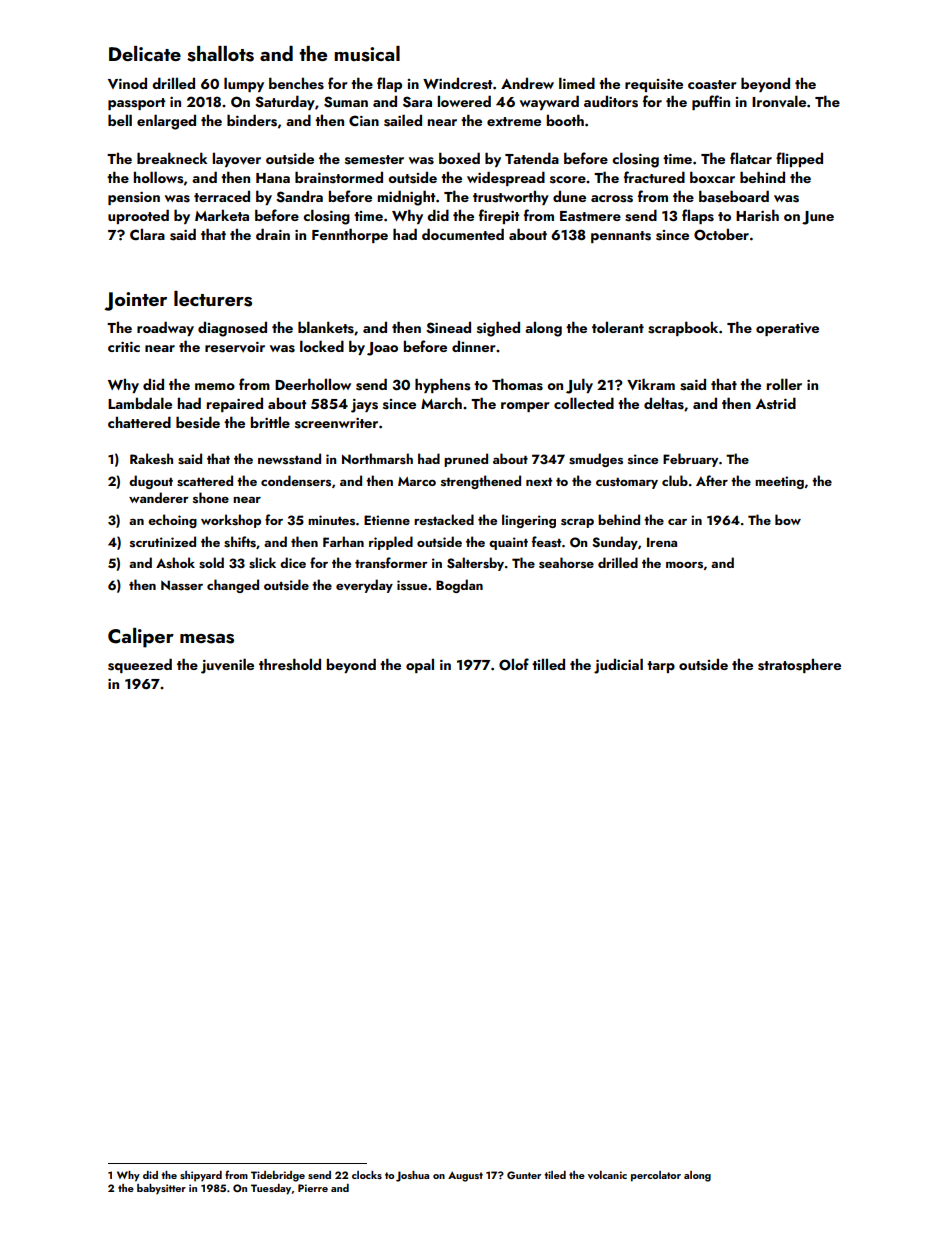 The image size is (952, 1233). Describe the element at coordinates (779, 101) in the document. I see `Ironvale` at that location.
